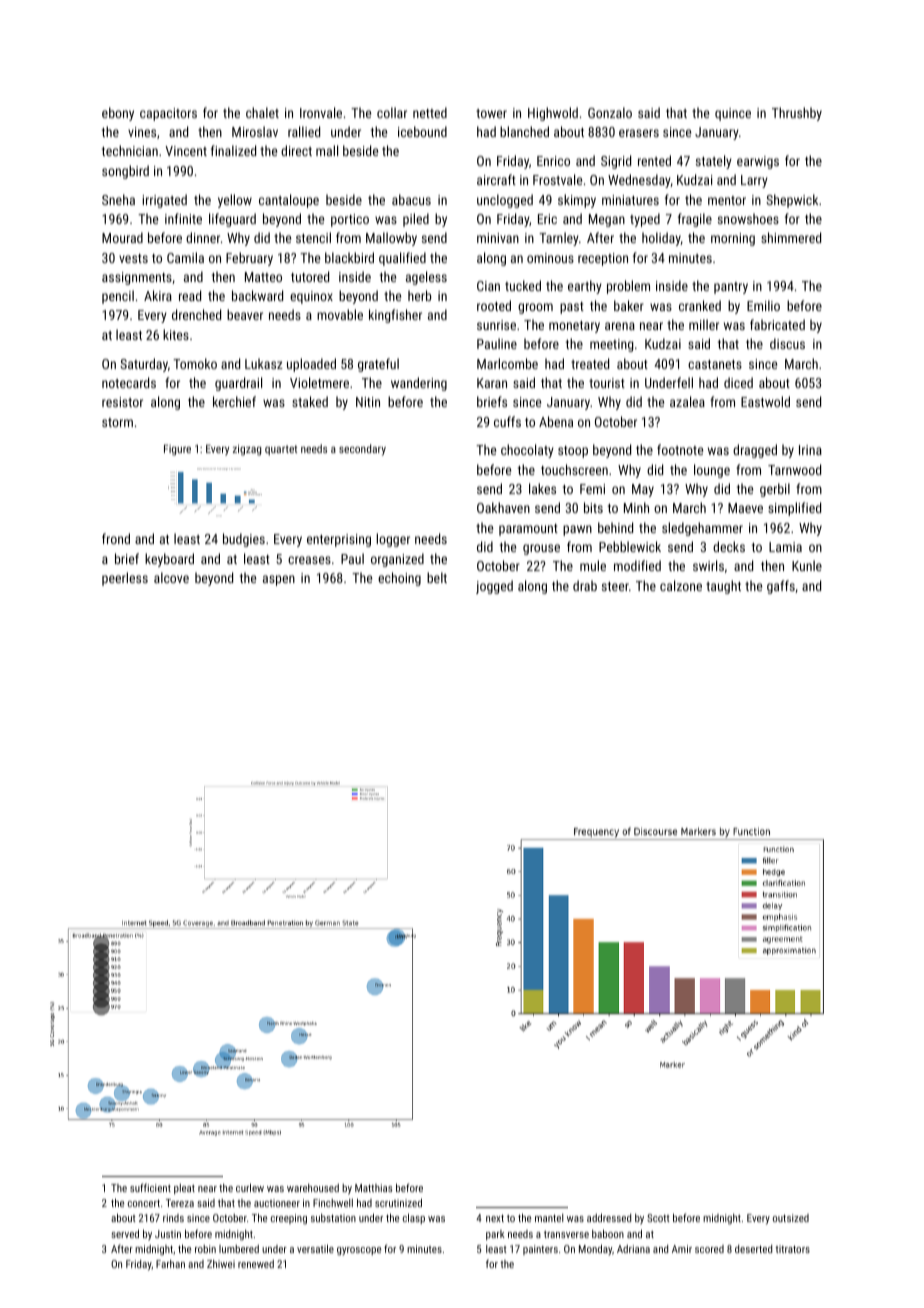 This document has height=1308, width=924. Describe the element at coordinates (797, 114) in the document. I see `Thrushby` at that location.
